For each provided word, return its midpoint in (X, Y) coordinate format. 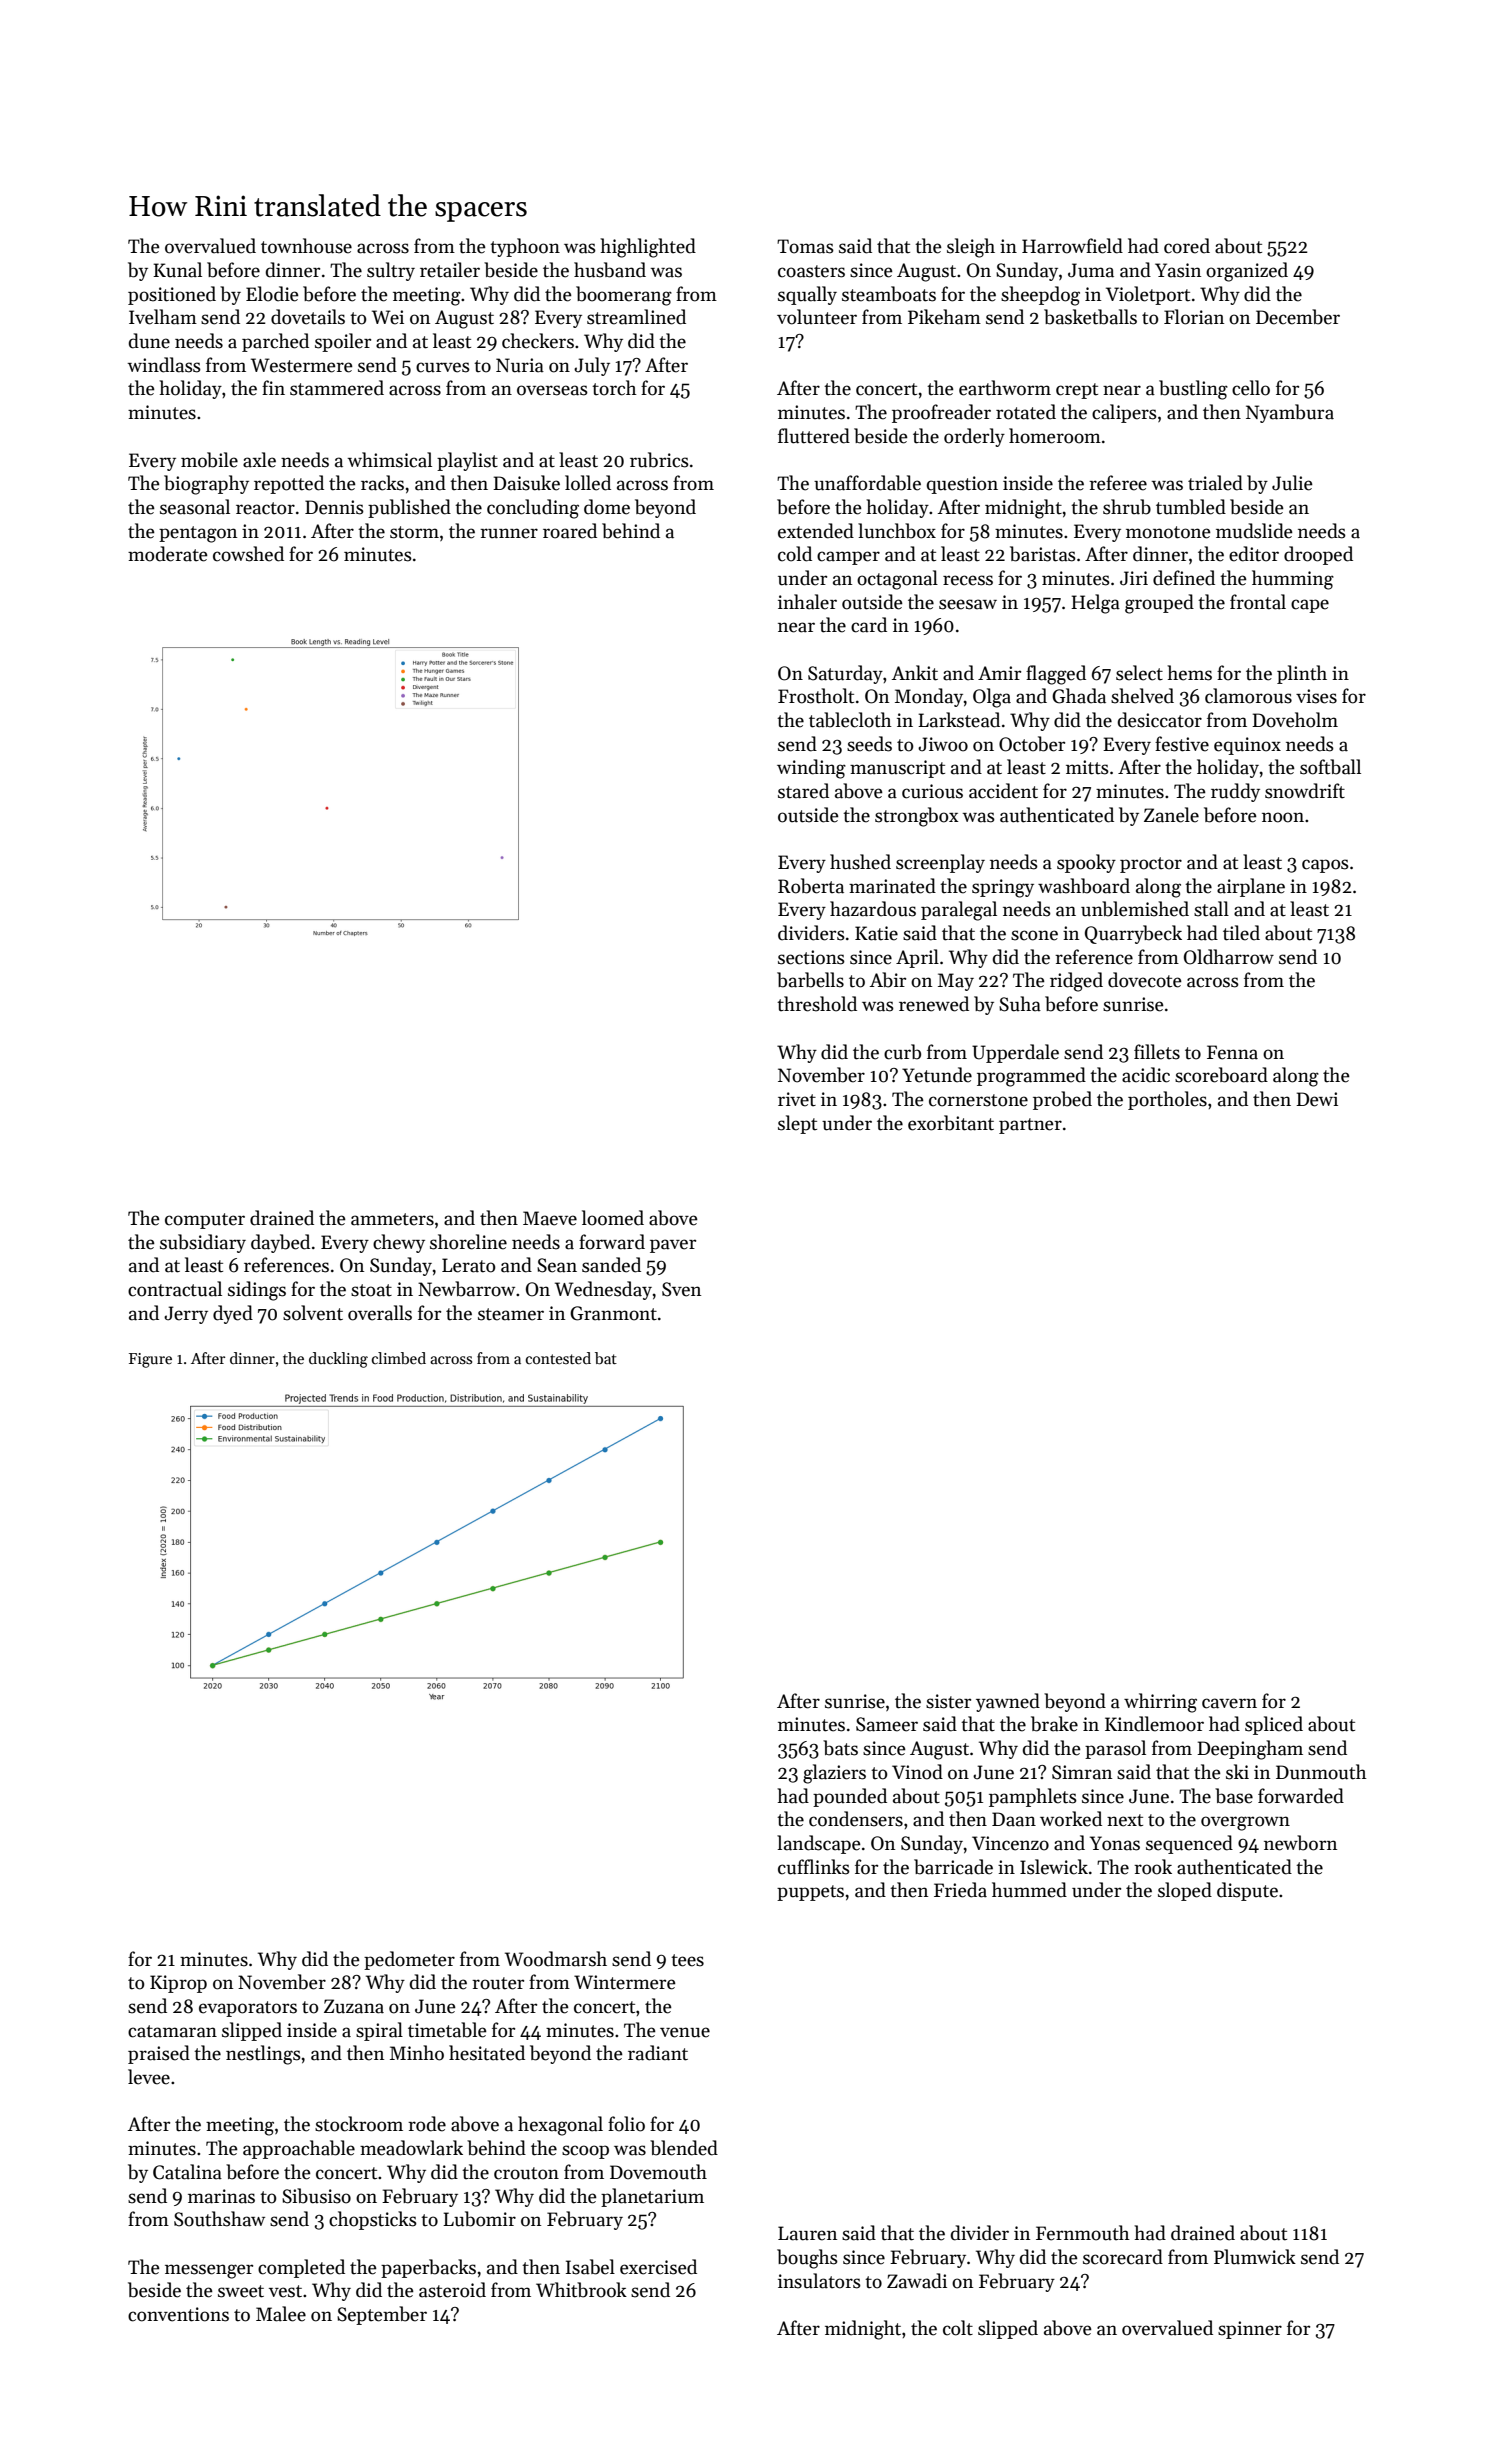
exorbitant (951, 1123)
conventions (178, 2314)
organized (1247, 272)
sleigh (971, 248)
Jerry (186, 1315)
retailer (450, 270)
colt (958, 2328)
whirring (1160, 1703)
